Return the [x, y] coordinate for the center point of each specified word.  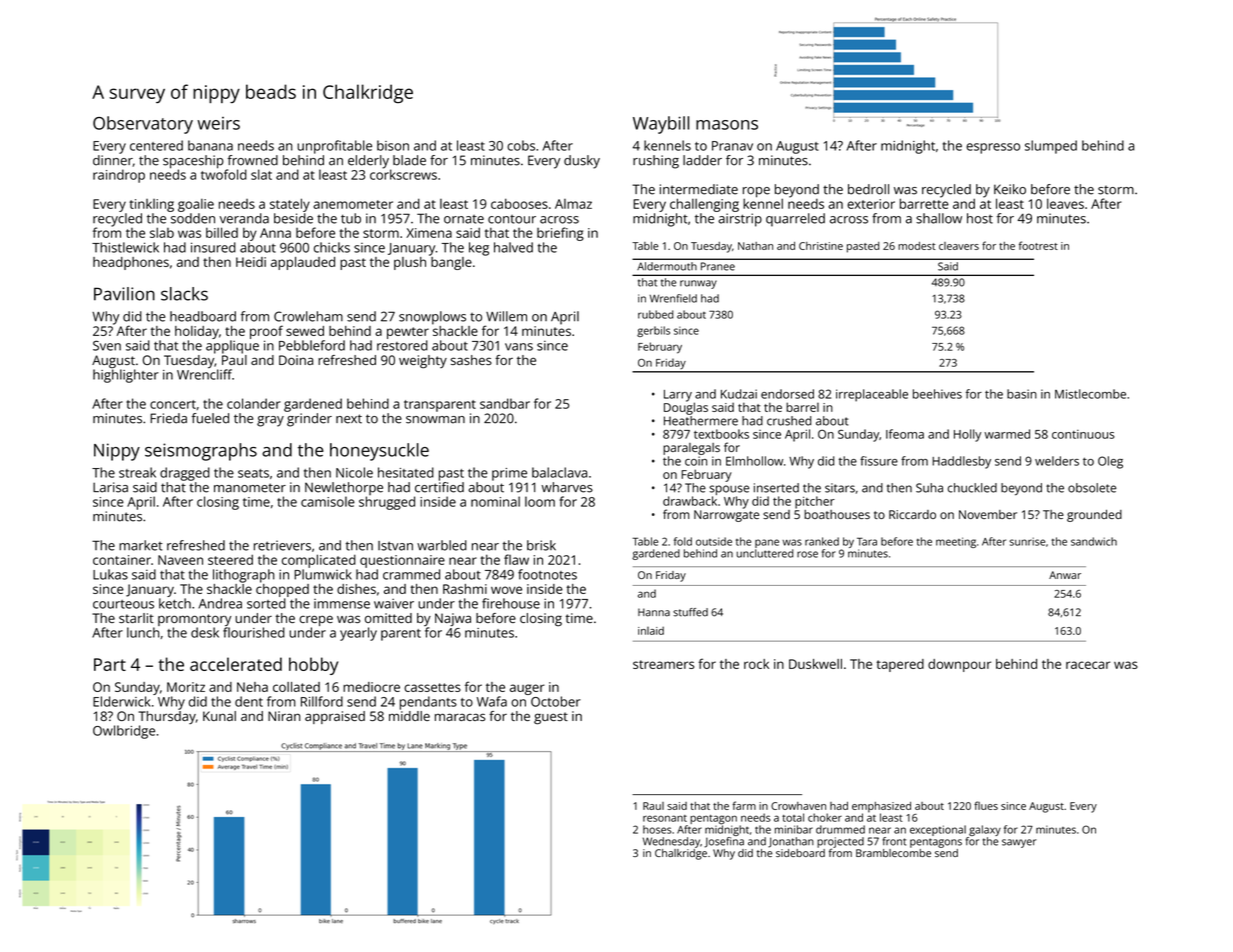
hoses [657, 829]
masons [727, 125]
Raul [653, 806]
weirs [218, 123]
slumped [1051, 147]
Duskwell [815, 664]
